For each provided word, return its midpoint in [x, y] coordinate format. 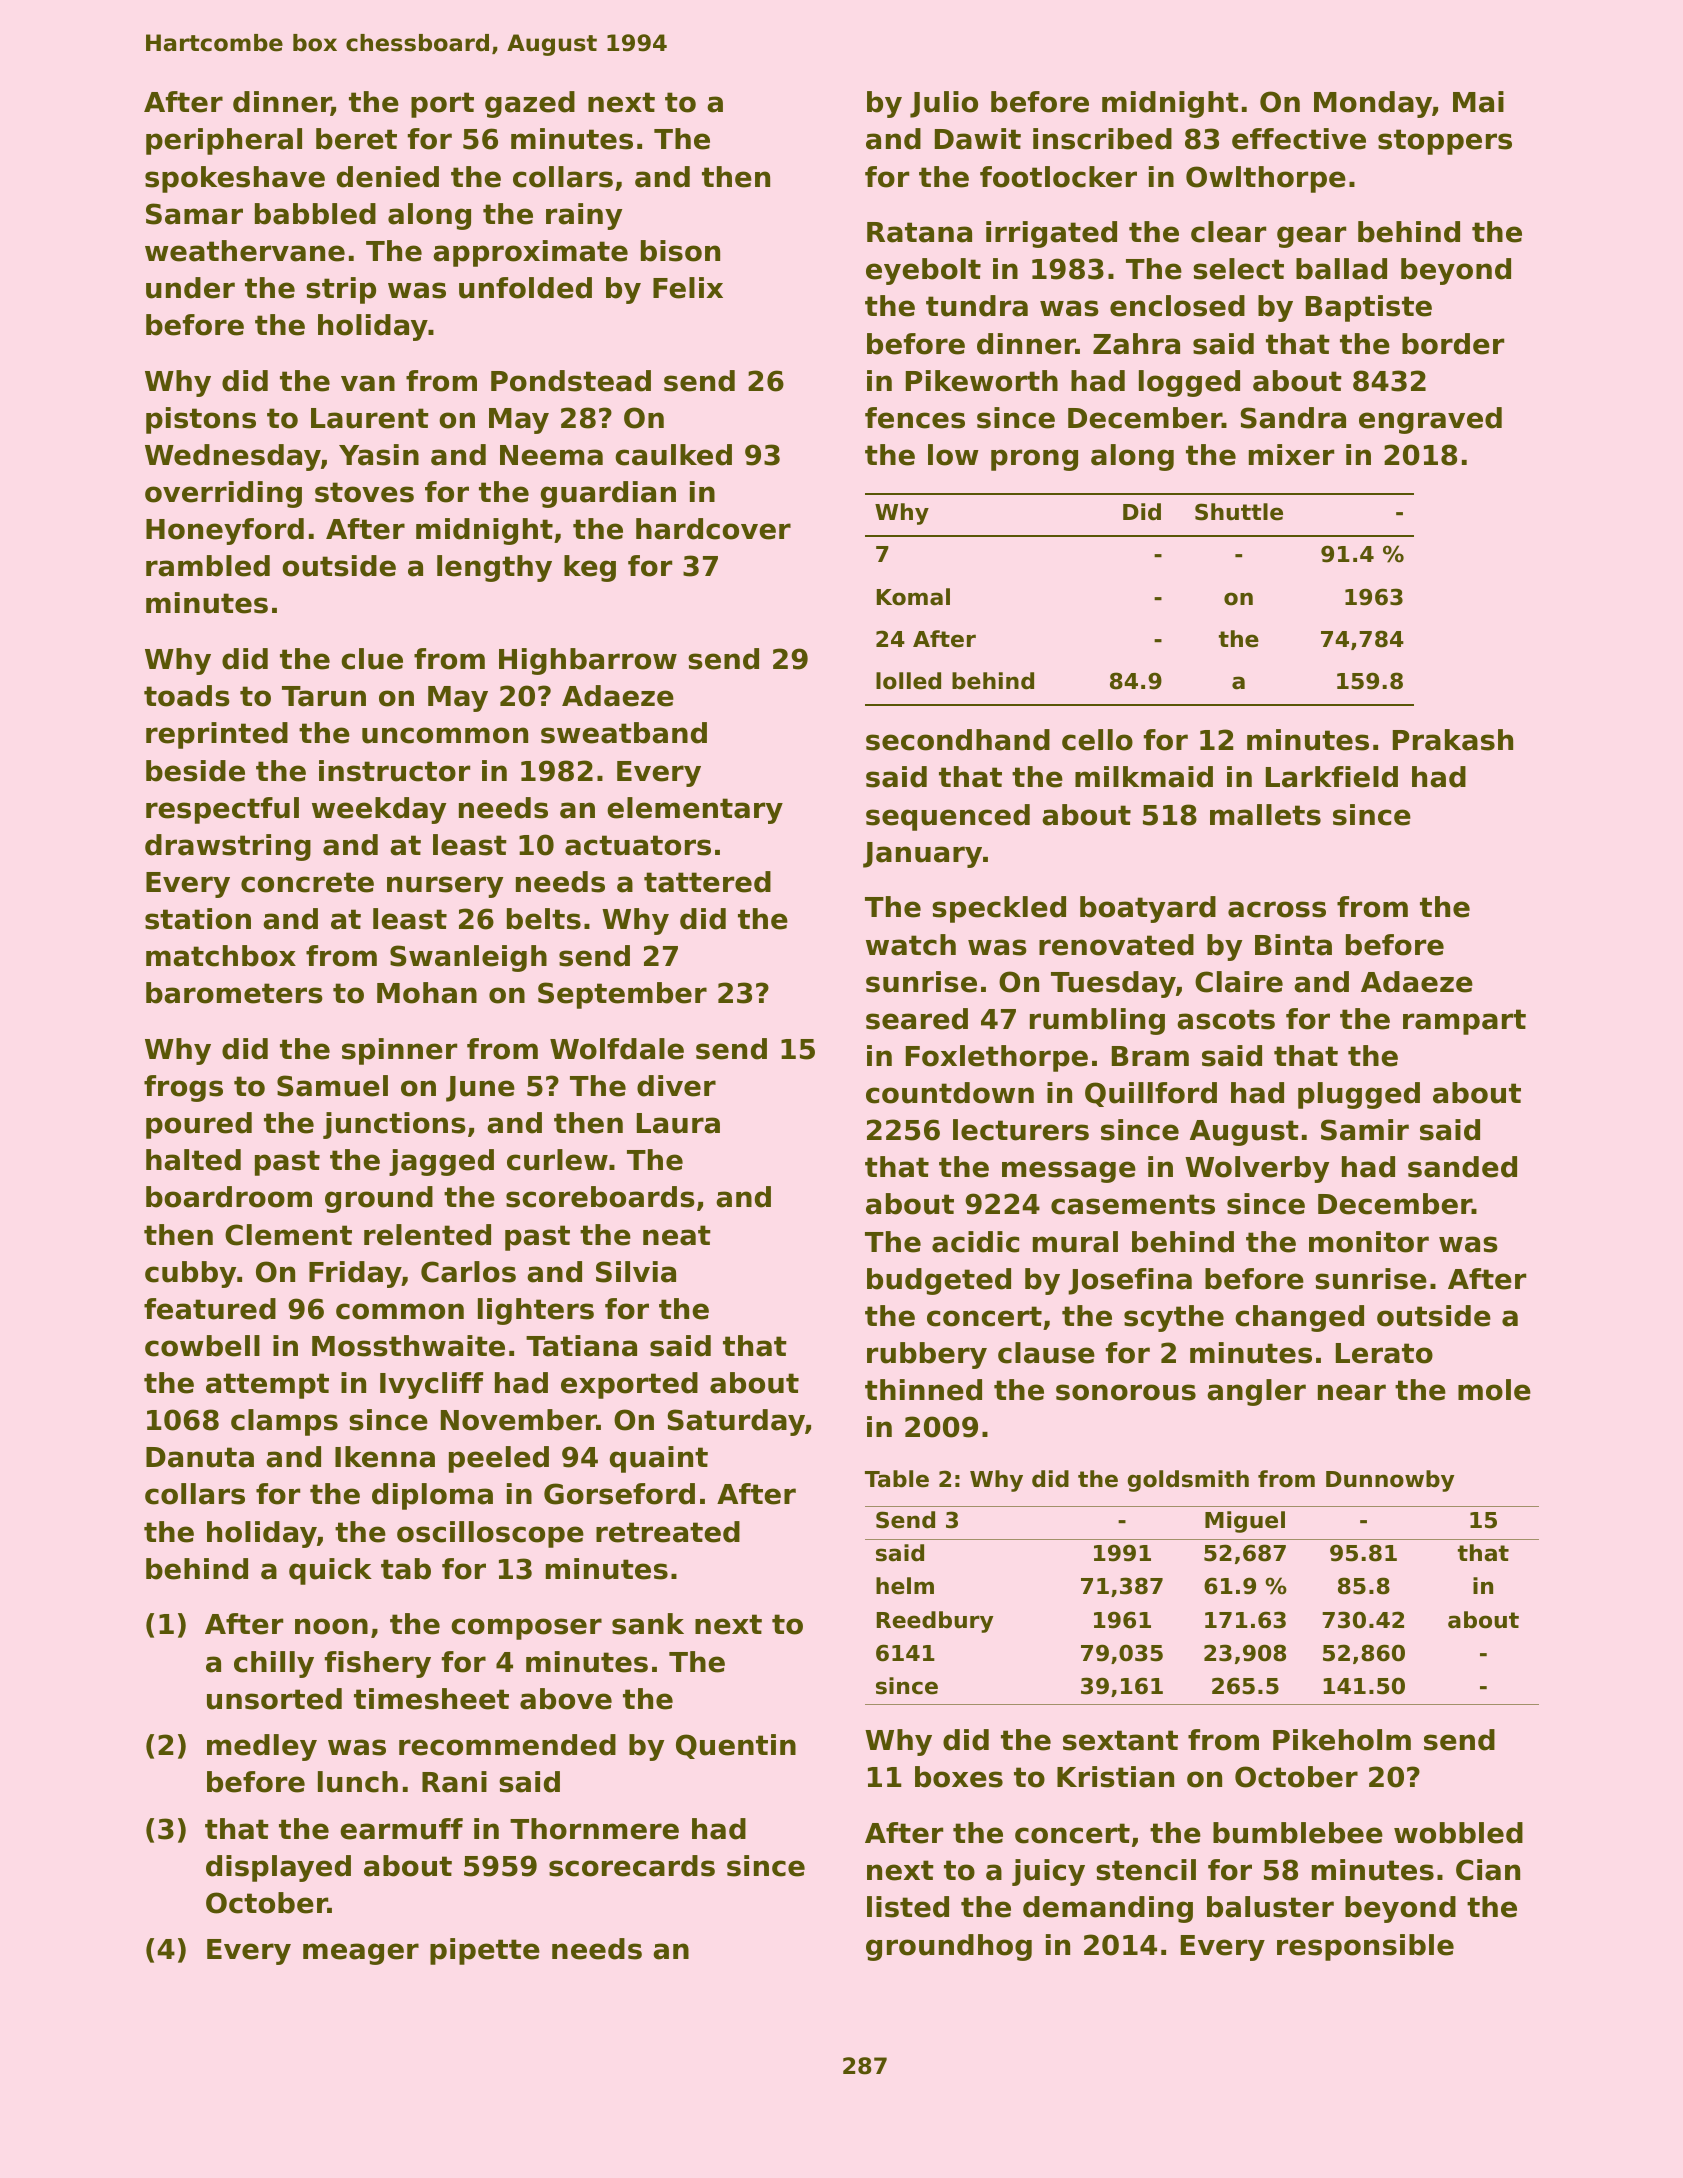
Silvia [636, 1272]
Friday [355, 1274]
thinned [923, 1390]
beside [195, 771]
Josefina [1130, 1281]
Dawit [978, 139]
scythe [1174, 1318]
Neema [551, 455]
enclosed [1177, 306]
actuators [638, 845]
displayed [278, 1868]
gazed [530, 104]
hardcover [713, 529]
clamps [284, 1422]
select [1238, 269]
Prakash [1453, 740]
